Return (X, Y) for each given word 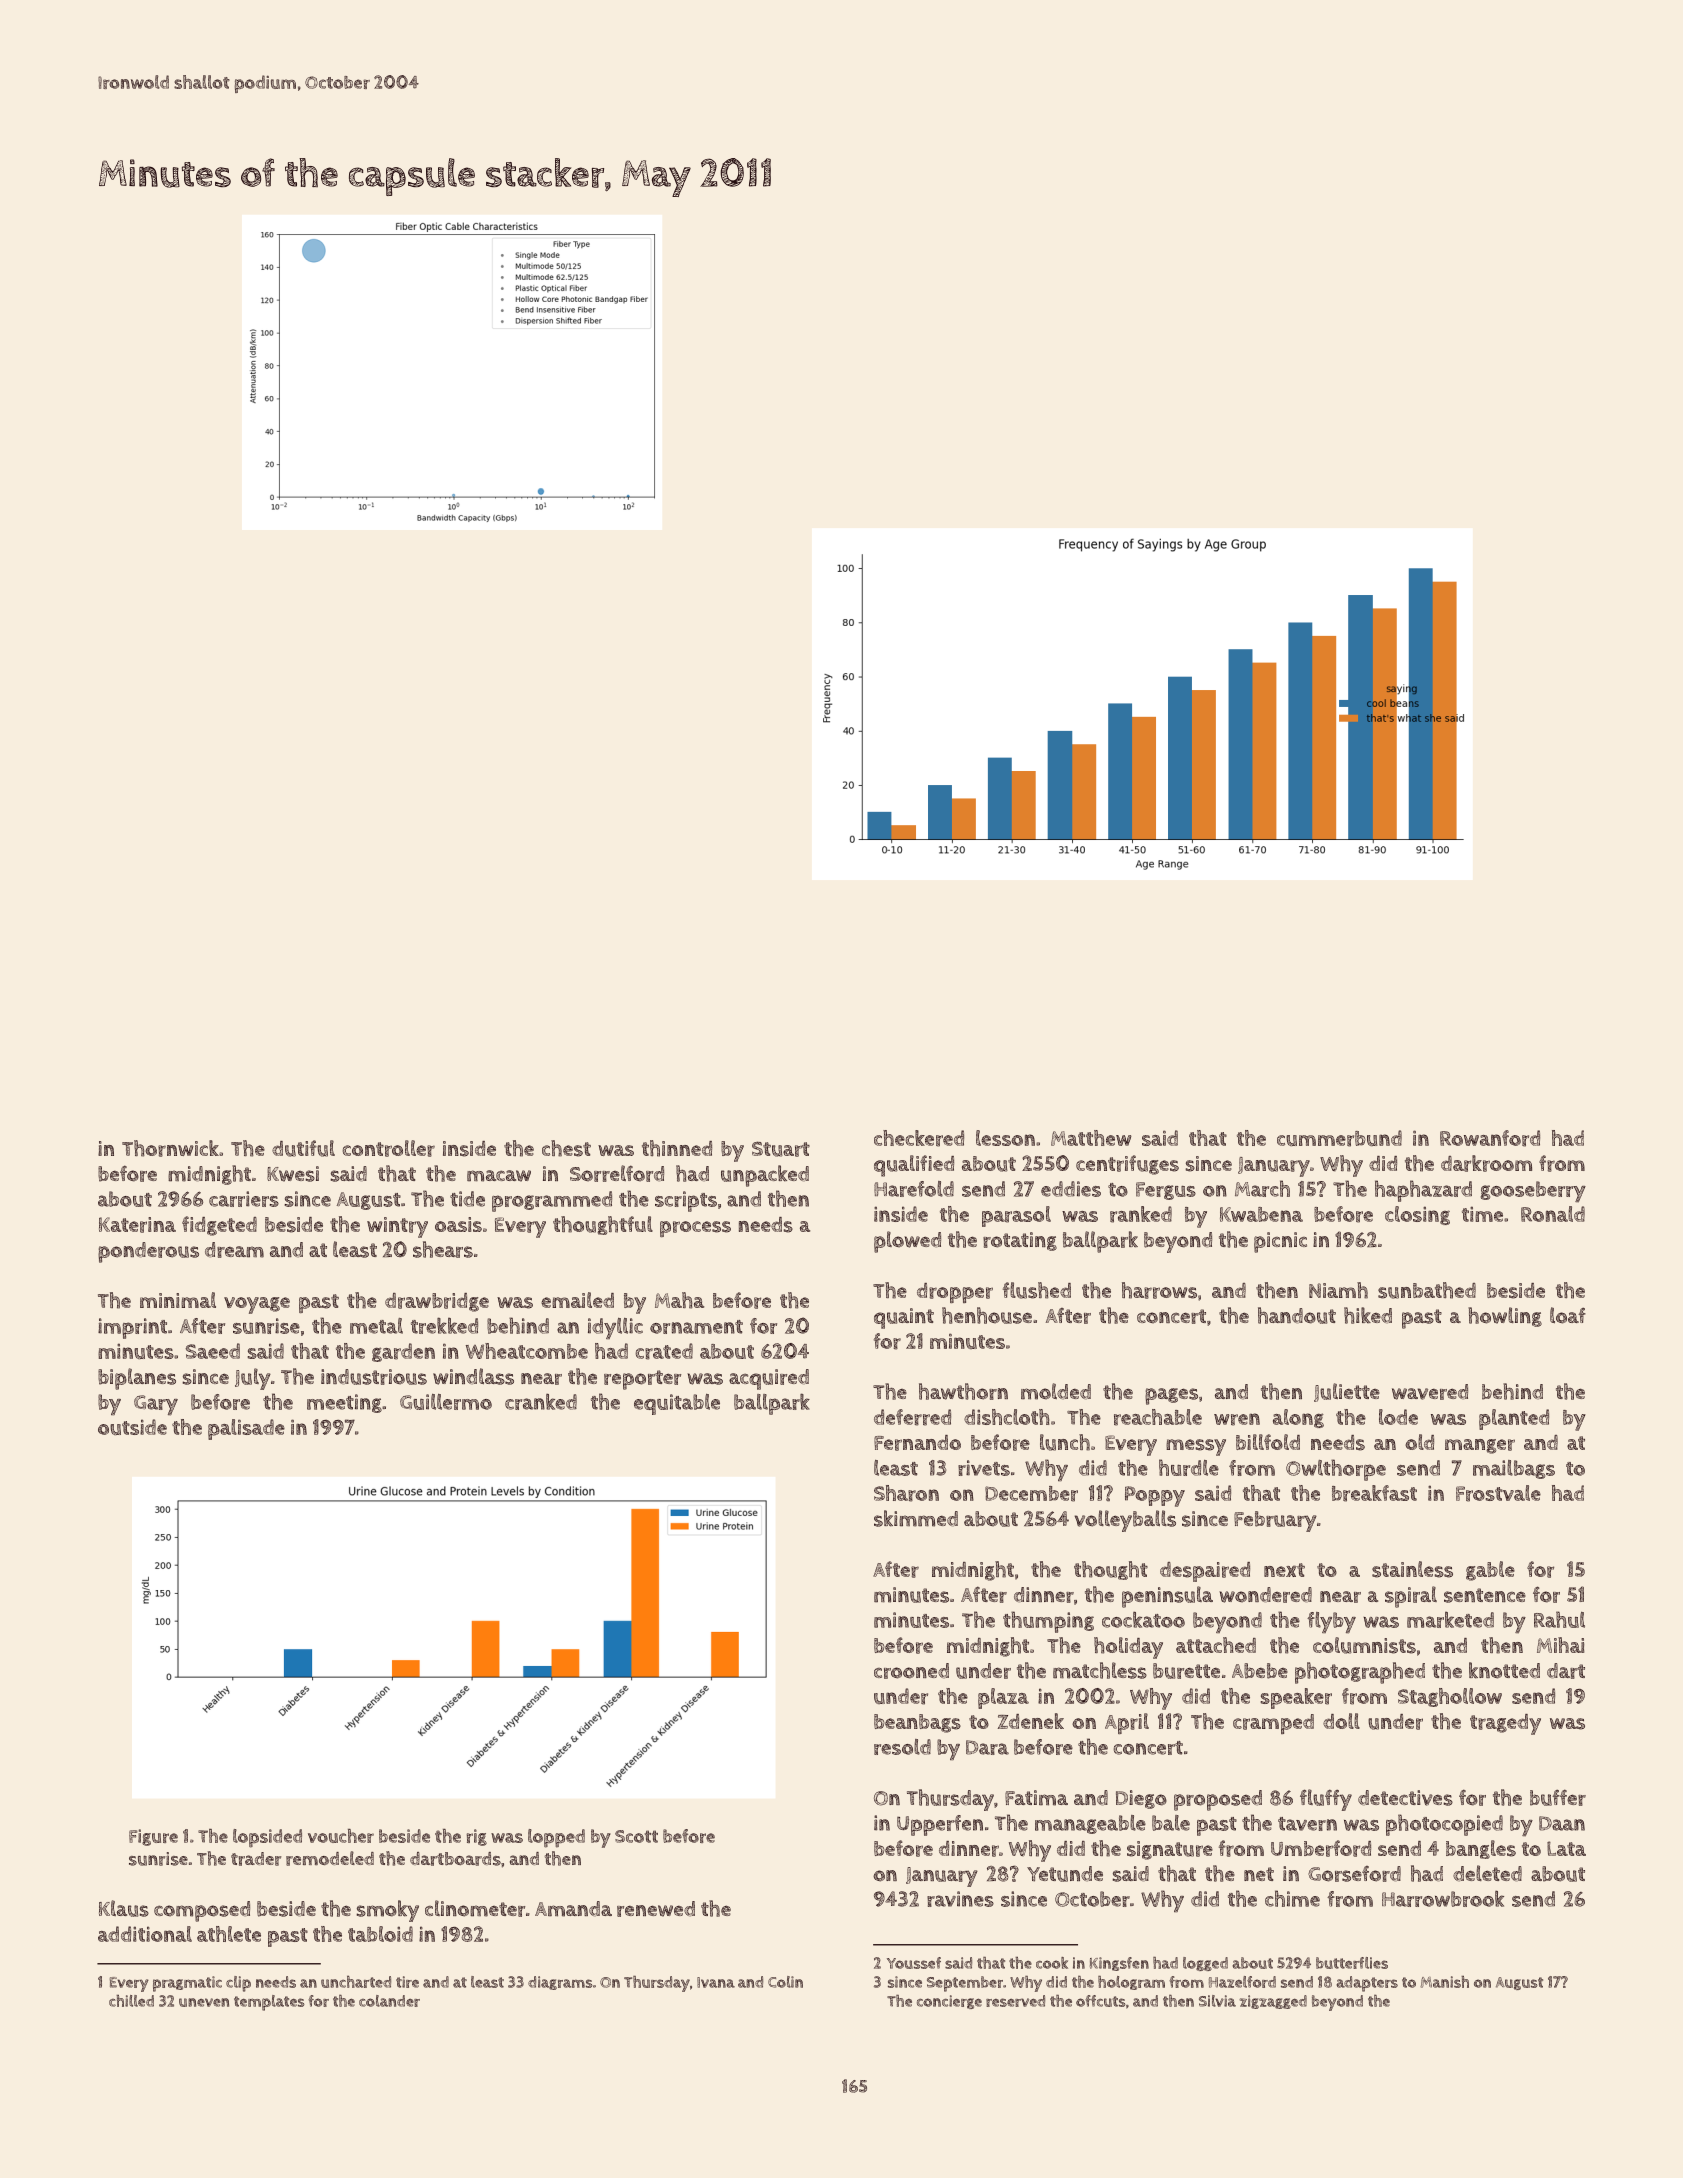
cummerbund (1339, 1138)
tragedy (1505, 1724)
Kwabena (1261, 1214)
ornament (696, 1327)
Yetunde (1065, 1874)
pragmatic (187, 1984)
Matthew (1091, 1138)
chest (566, 1148)
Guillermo (446, 1402)
